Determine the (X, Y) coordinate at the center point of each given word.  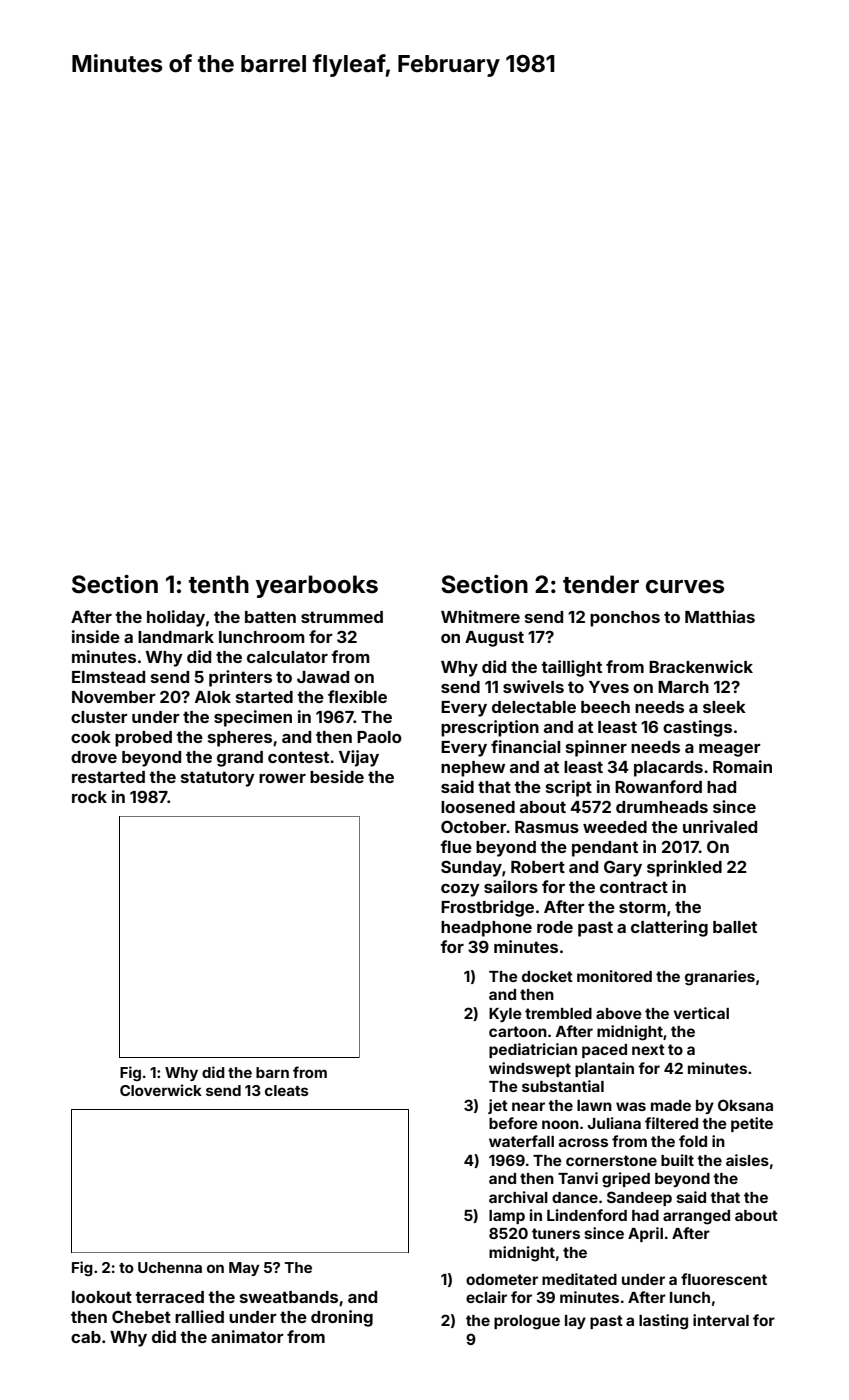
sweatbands (289, 1297)
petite (752, 1124)
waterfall (521, 1141)
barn (272, 1072)
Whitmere (480, 616)
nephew (473, 769)
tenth (219, 584)
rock (89, 797)
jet (498, 1106)
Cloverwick (161, 1090)
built (677, 1160)
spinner (596, 748)
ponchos (625, 619)
